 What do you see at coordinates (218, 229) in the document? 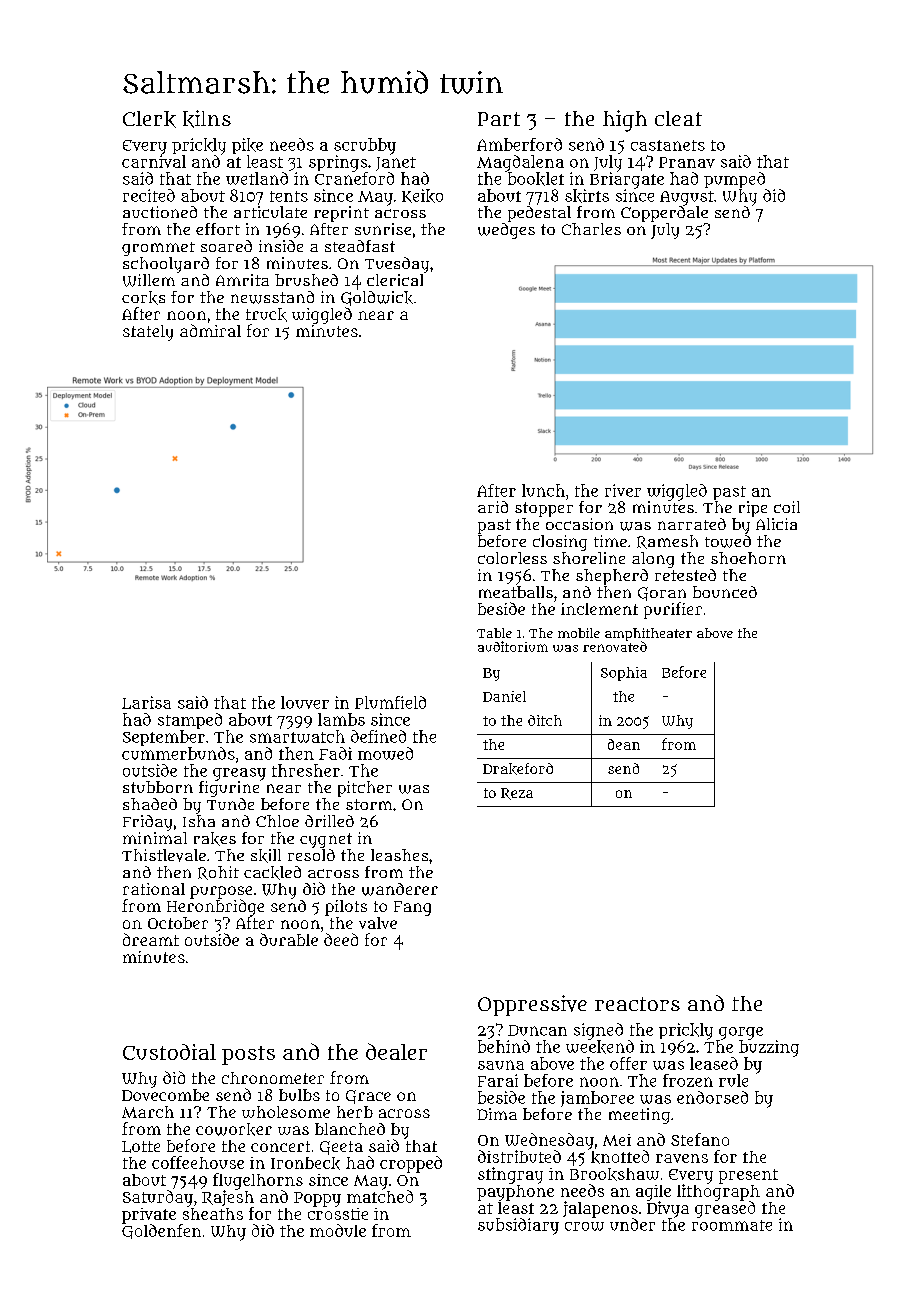
I see `effort` at bounding box center [218, 229].
